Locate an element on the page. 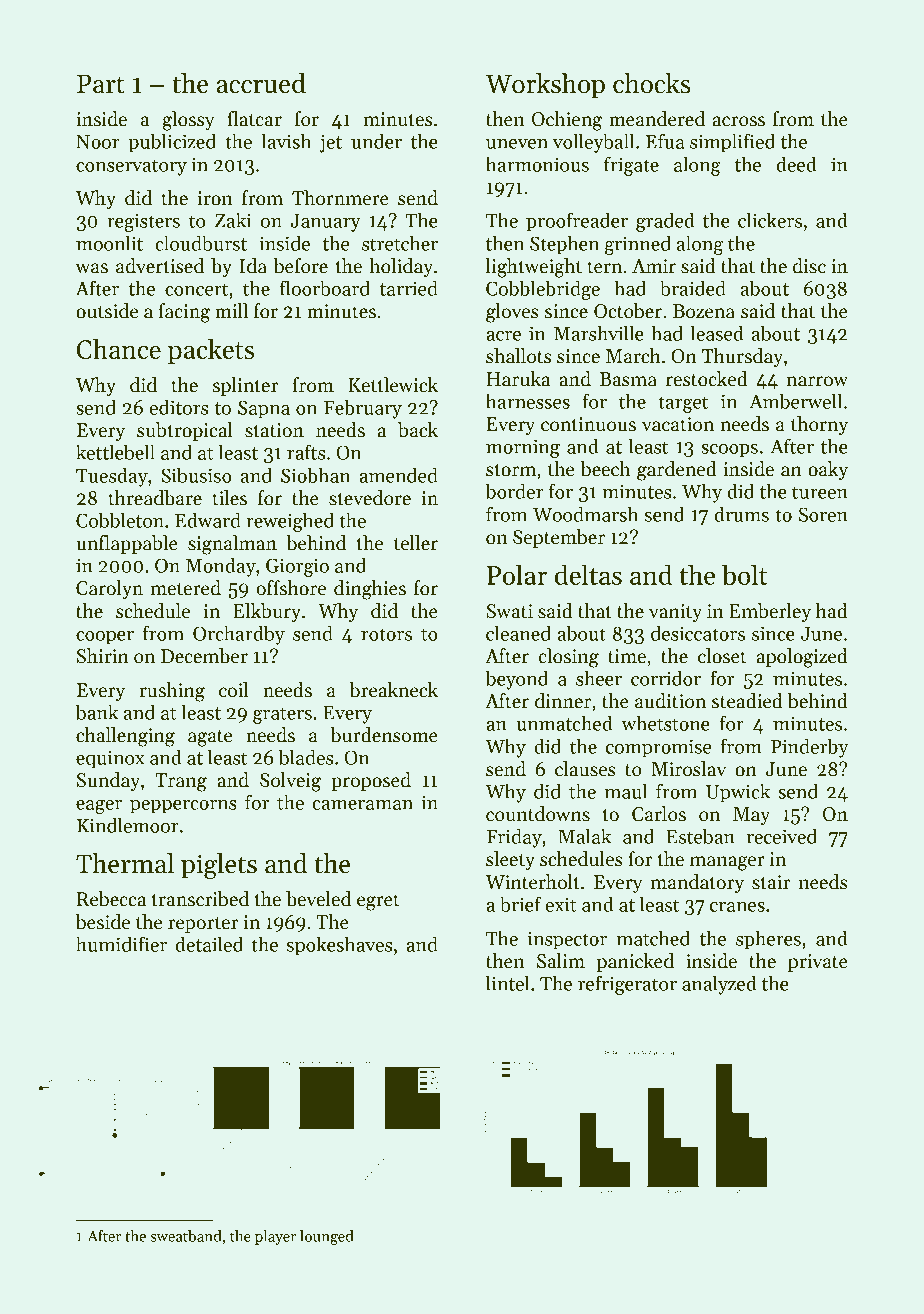 This document has width=924, height=1314. Workshop is located at coordinates (545, 86).
